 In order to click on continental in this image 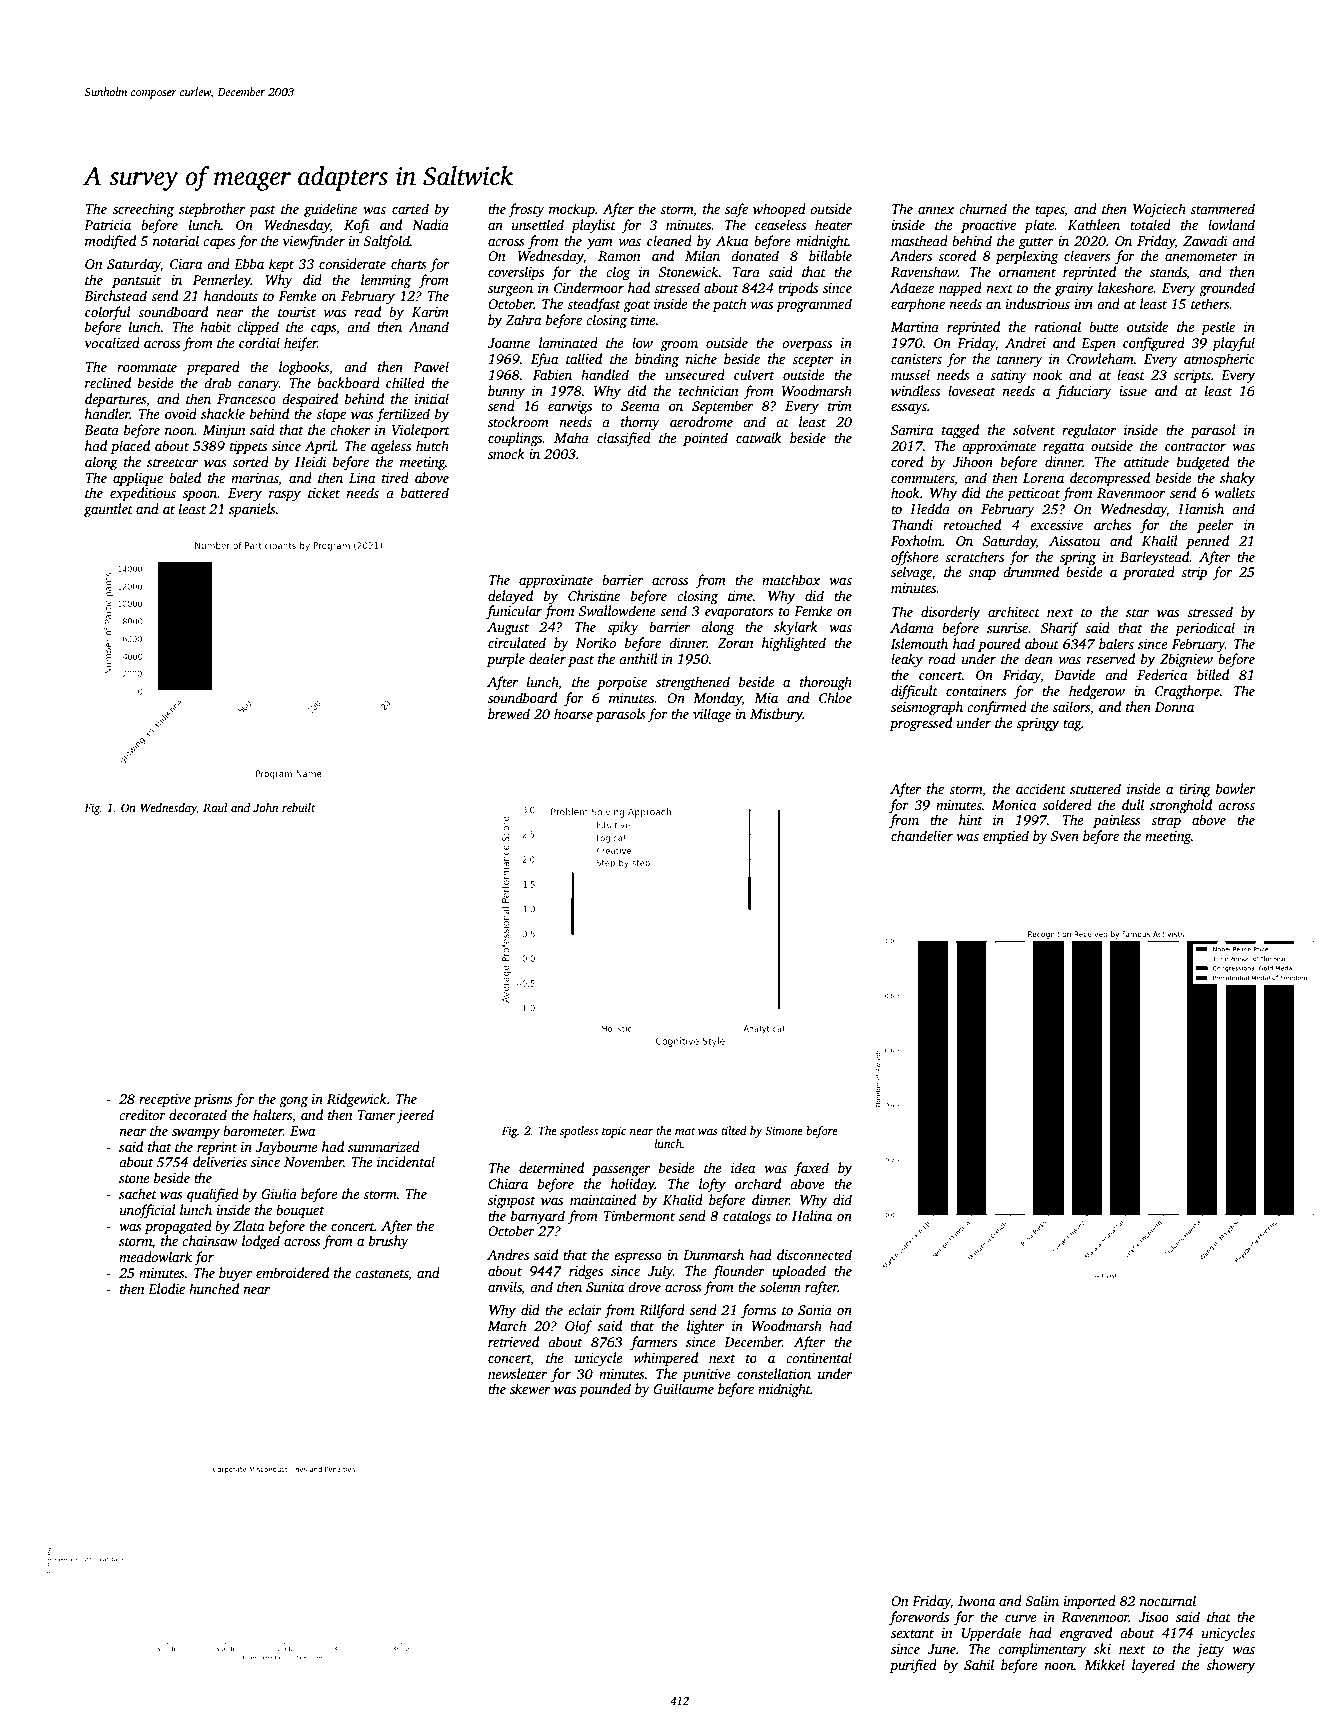, I will do `click(819, 1357)`.
